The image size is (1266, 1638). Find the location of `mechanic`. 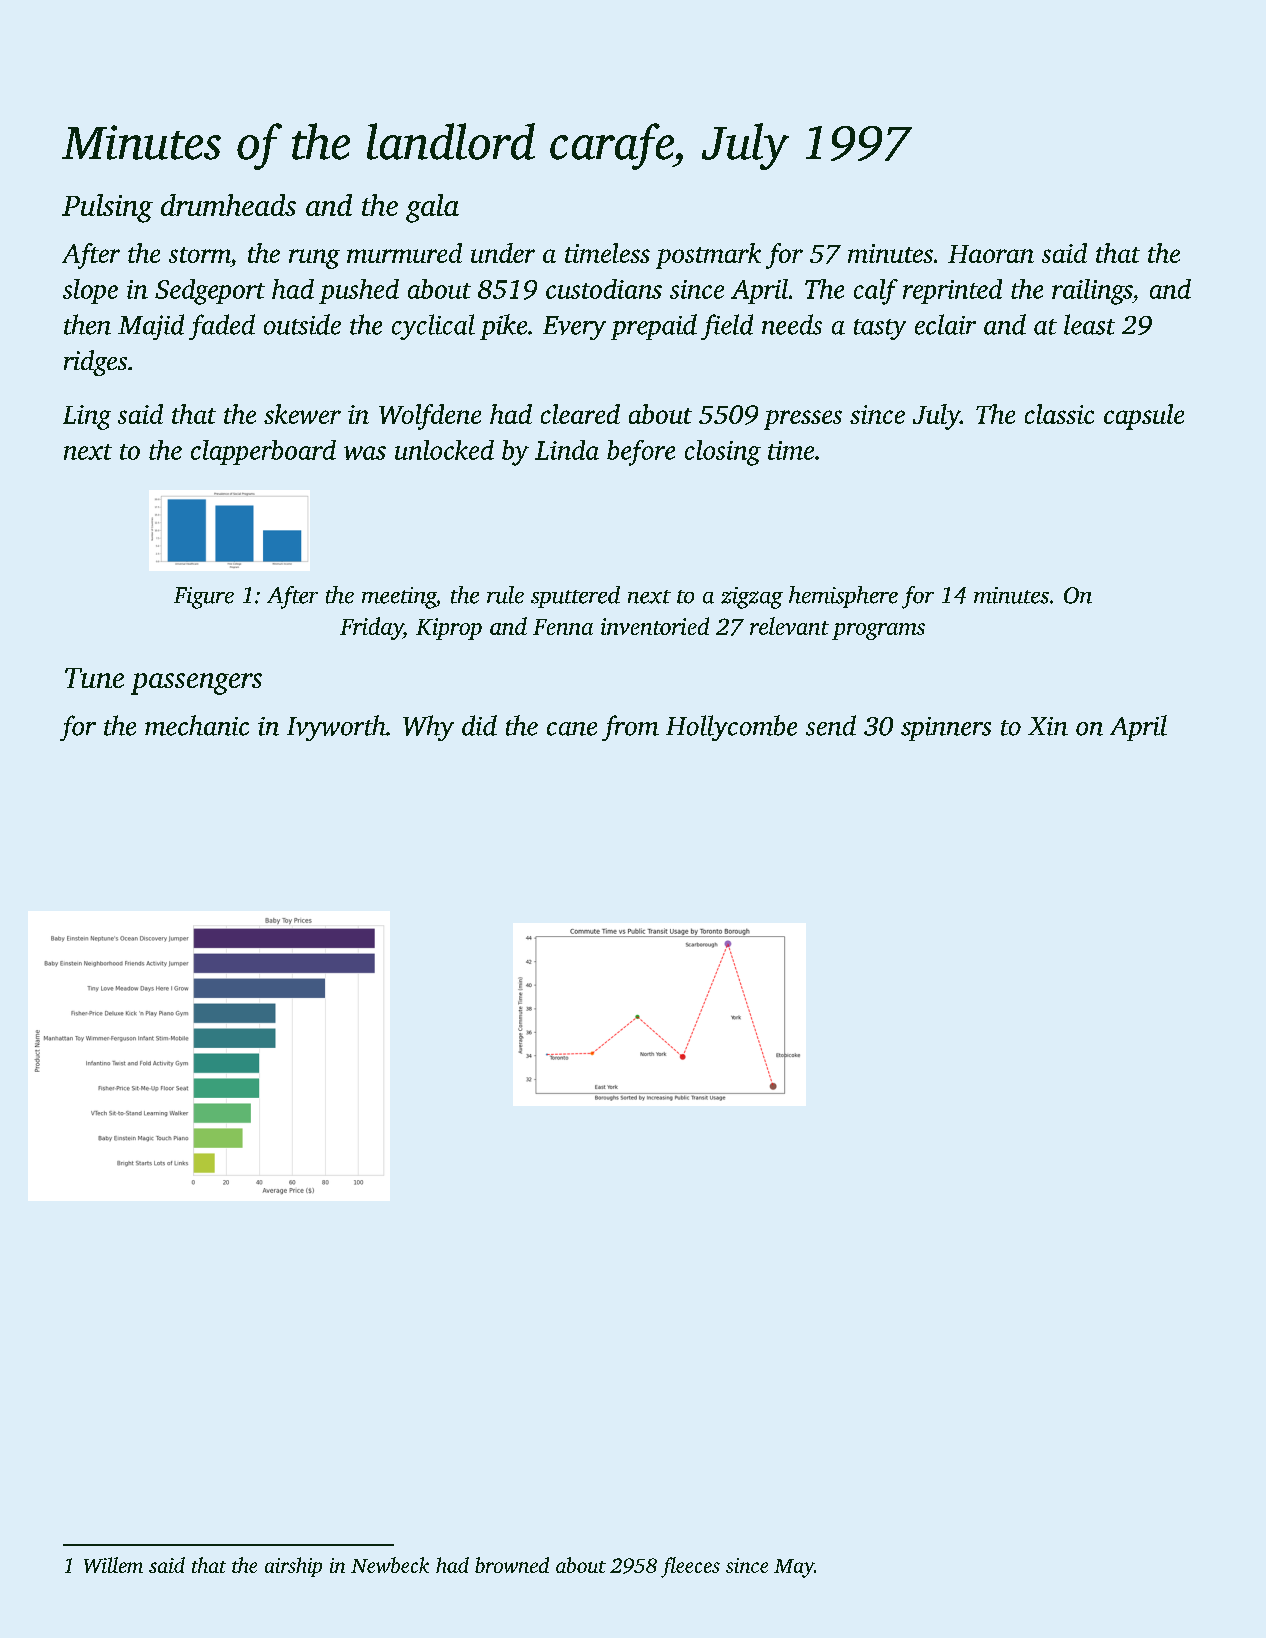

mechanic is located at coordinates (197, 725).
